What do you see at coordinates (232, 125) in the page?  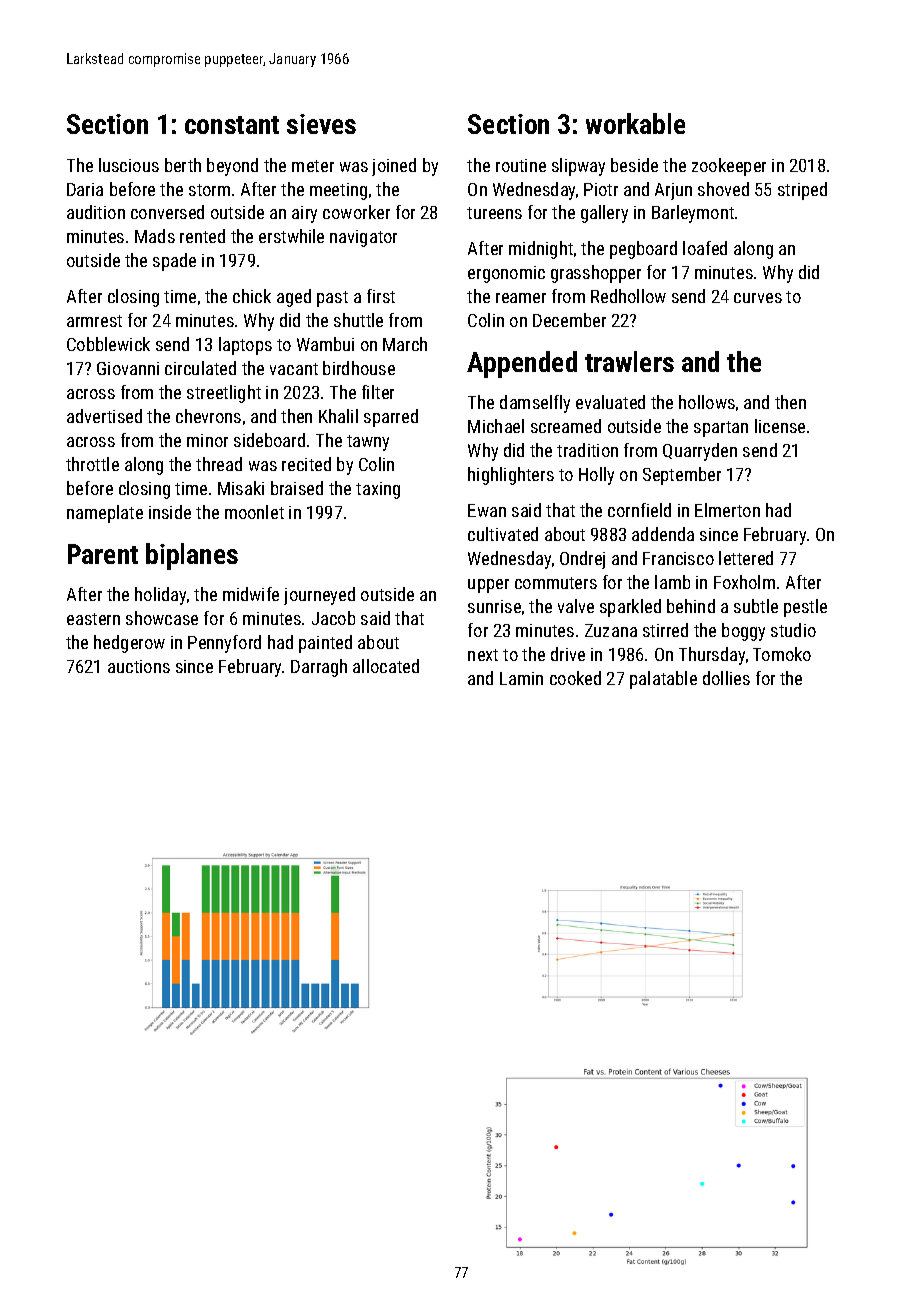 I see `constant` at bounding box center [232, 125].
